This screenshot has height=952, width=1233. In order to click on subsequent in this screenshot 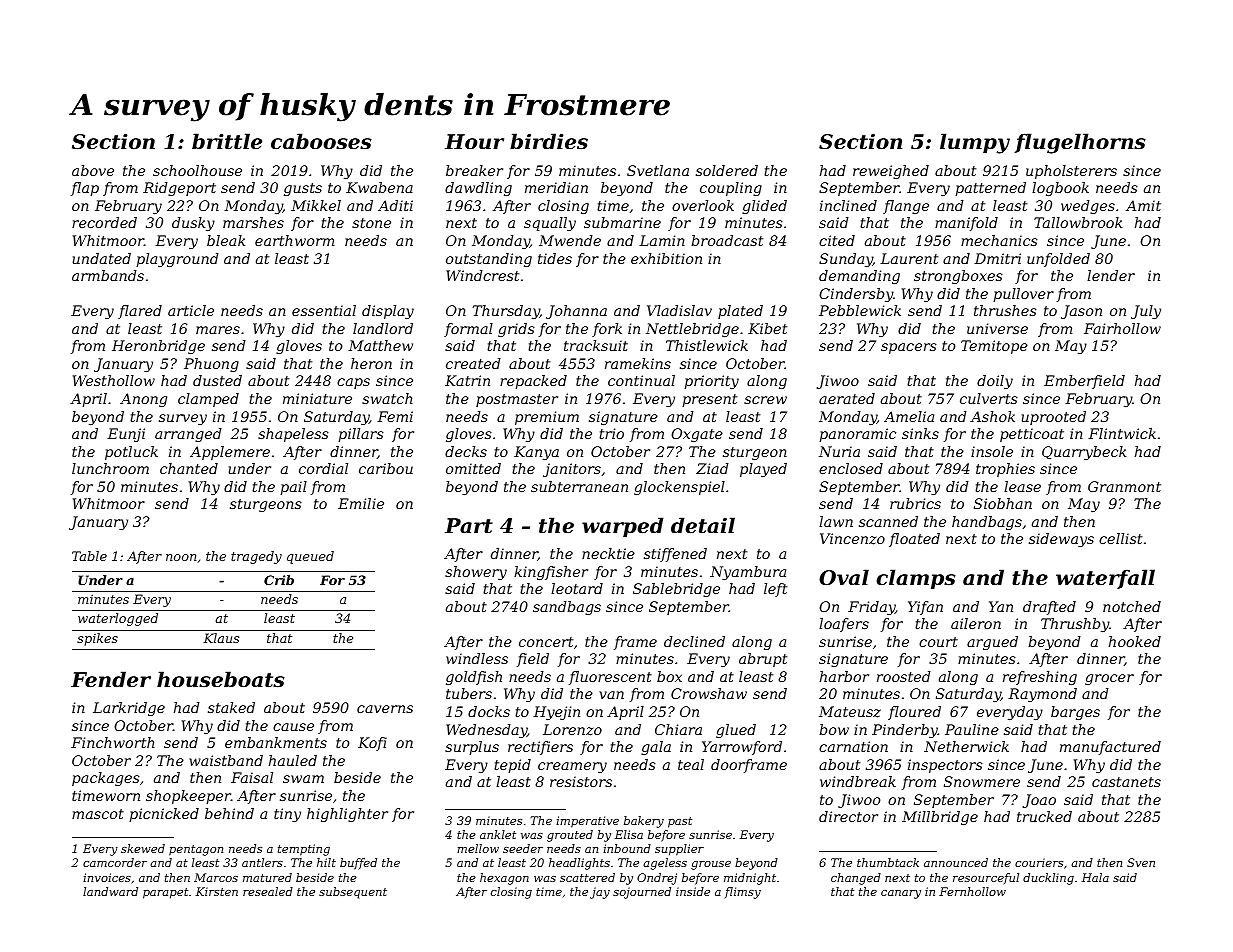, I will do `click(353, 893)`.
